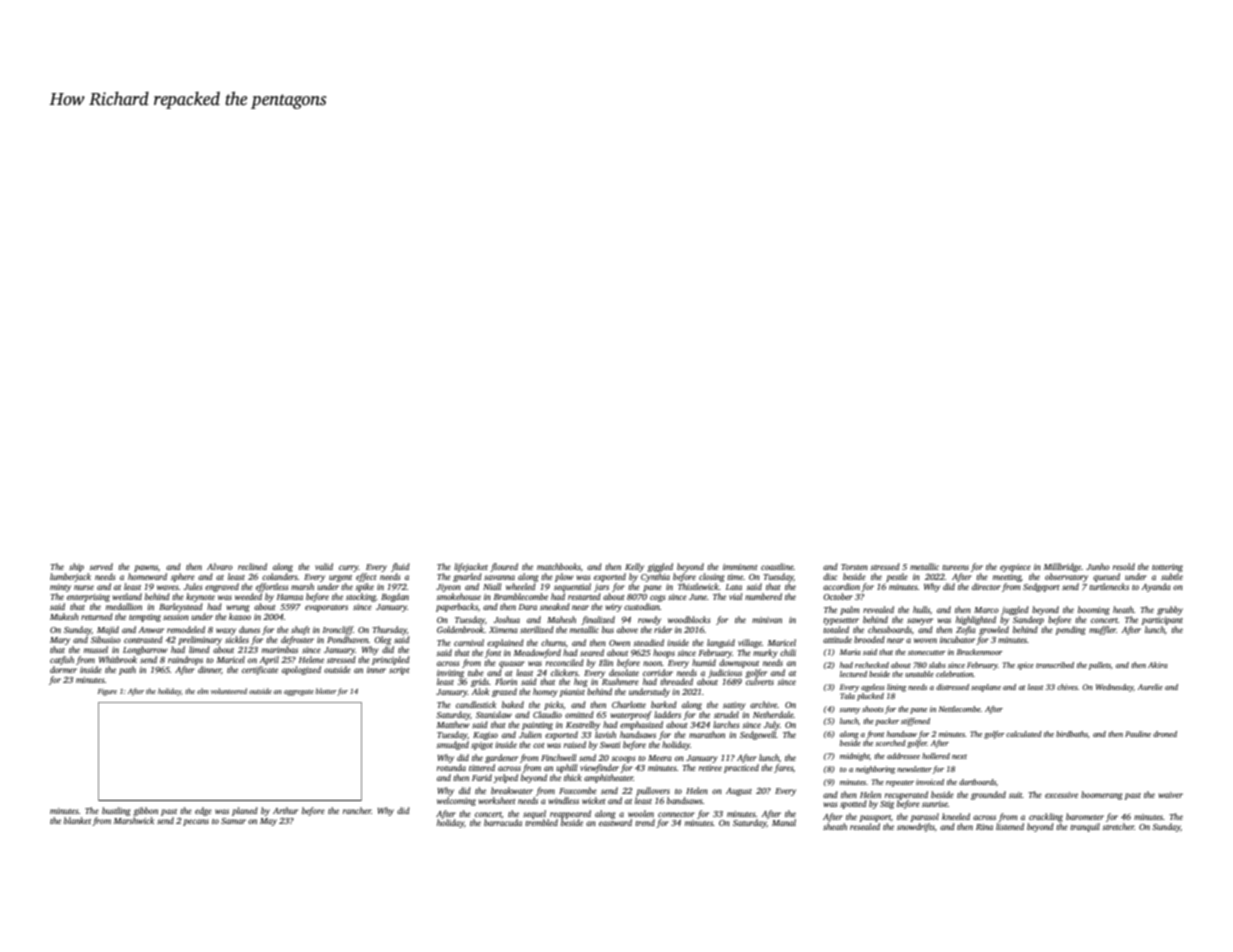 Image resolution: width=1233 pixels, height=952 pixels. Describe the element at coordinates (955, 567) in the page. I see `tureens` at that location.
